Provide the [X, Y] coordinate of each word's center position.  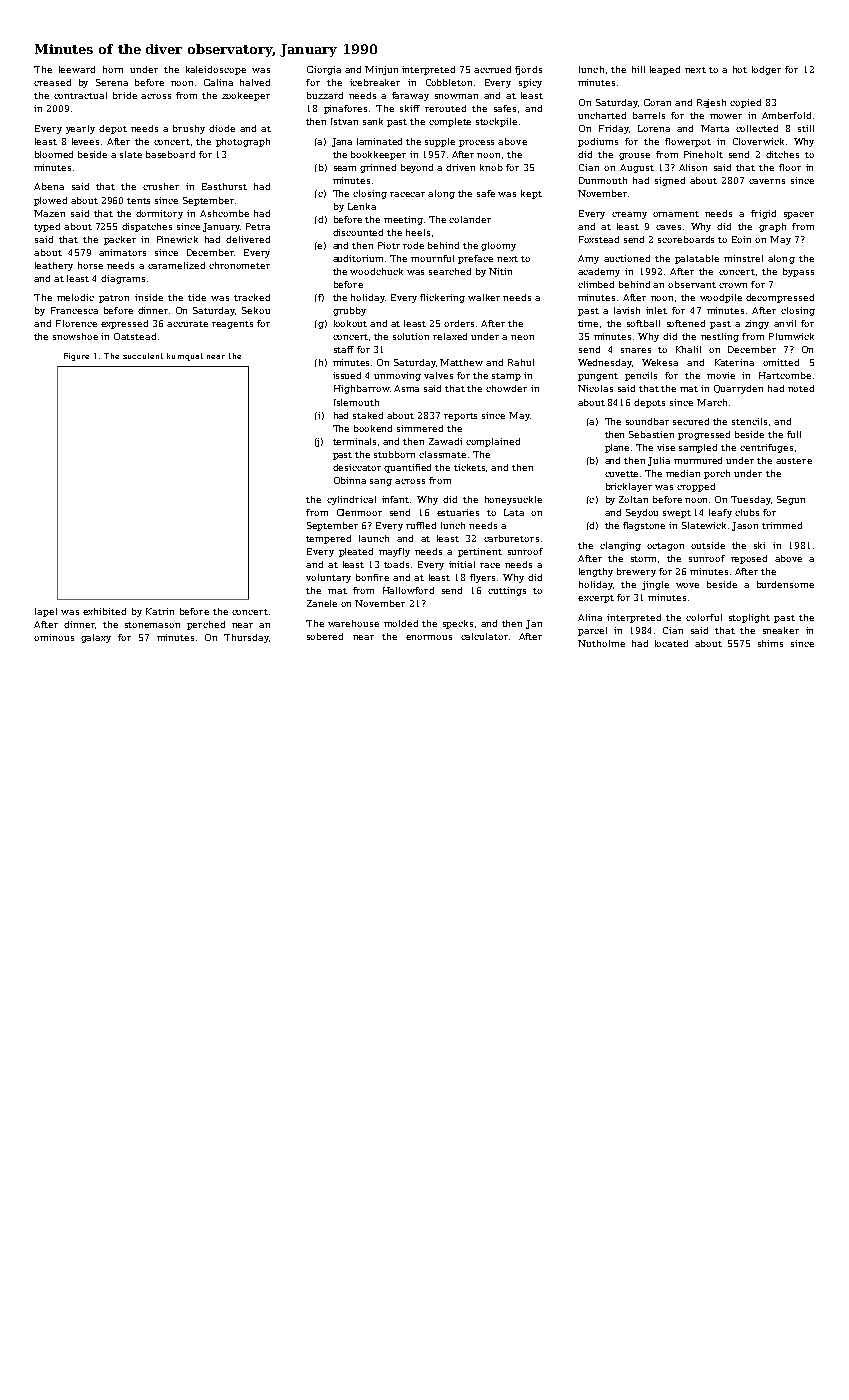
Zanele [322, 603]
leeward [77, 69]
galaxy [96, 638]
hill [638, 69]
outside [708, 545]
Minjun [381, 70]
